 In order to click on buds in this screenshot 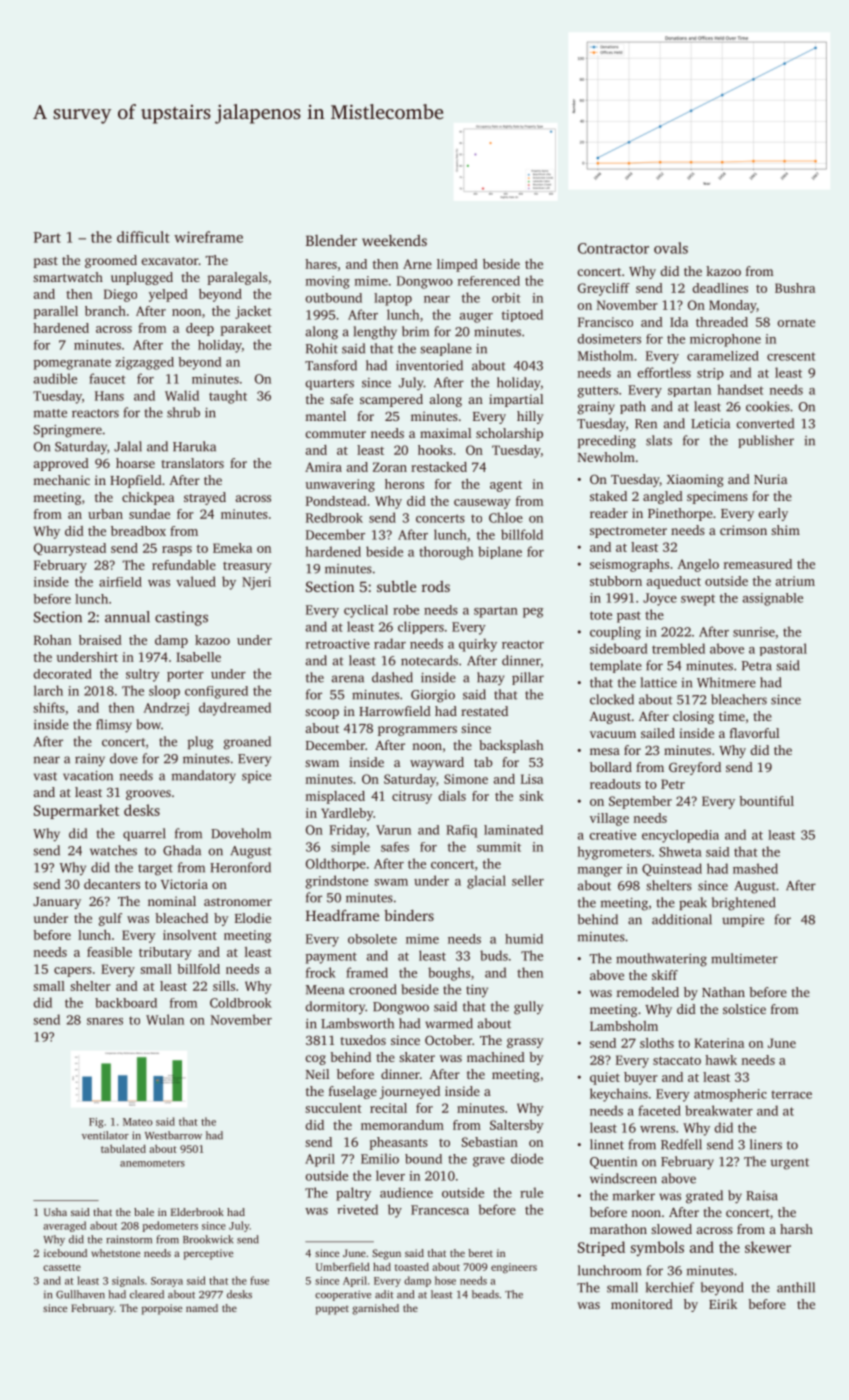, I will do `click(494, 955)`.
